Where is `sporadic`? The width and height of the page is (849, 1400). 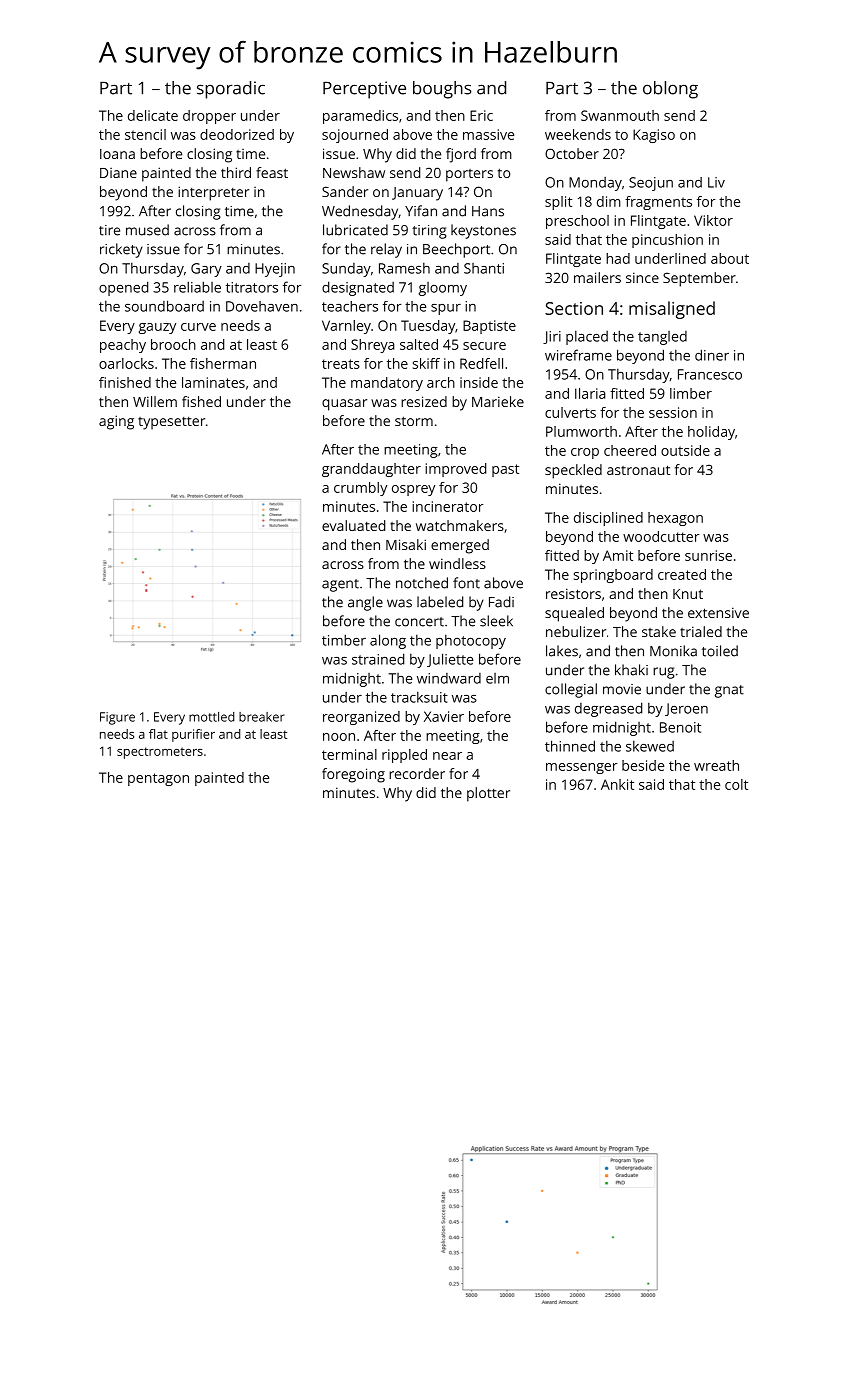 sporadic is located at coordinates (231, 90).
